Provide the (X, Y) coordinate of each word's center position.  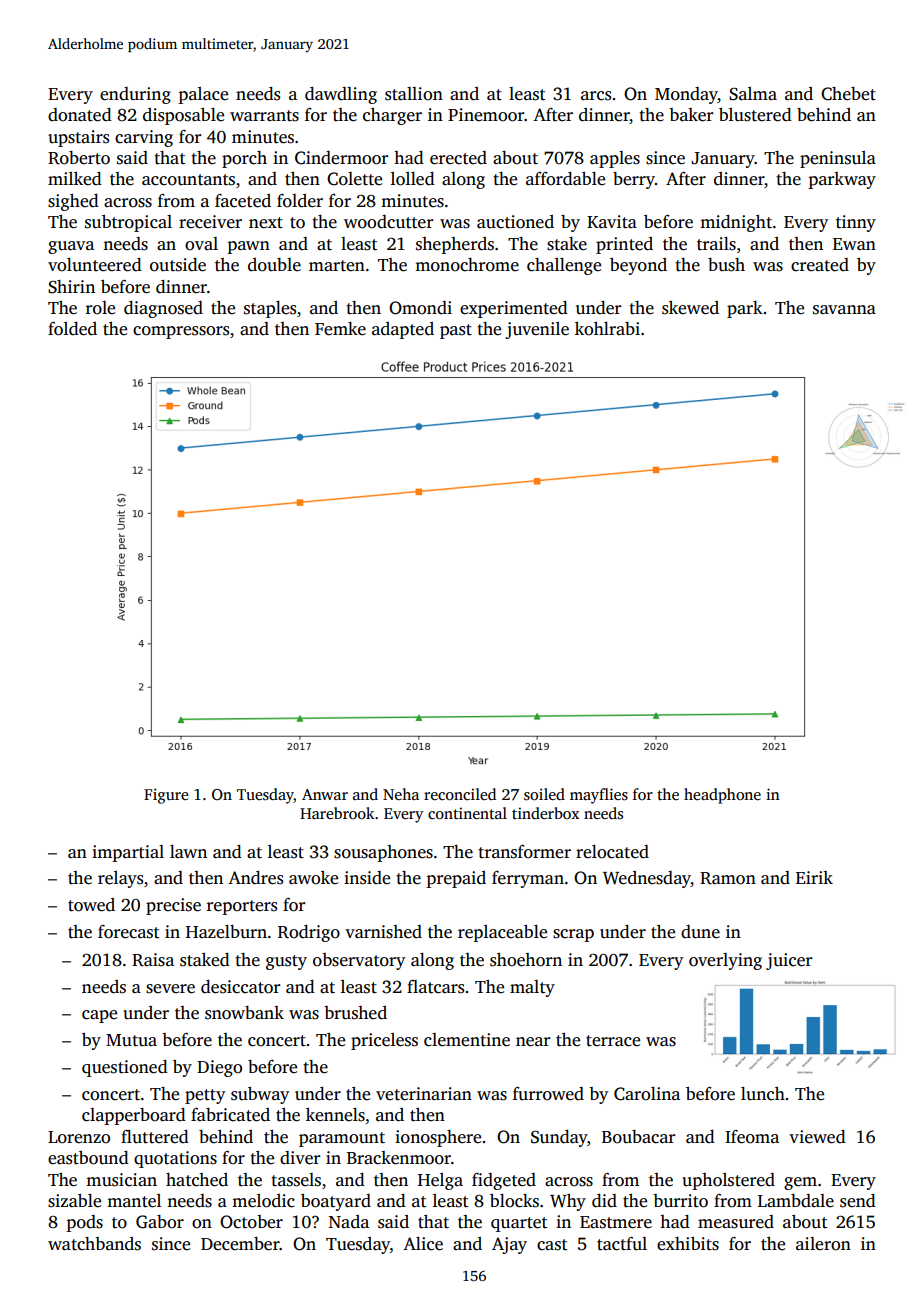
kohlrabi (607, 329)
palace (203, 95)
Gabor (160, 1222)
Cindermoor (341, 158)
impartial (128, 853)
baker (691, 115)
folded (72, 329)
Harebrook (337, 813)
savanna (844, 310)
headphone (722, 796)
